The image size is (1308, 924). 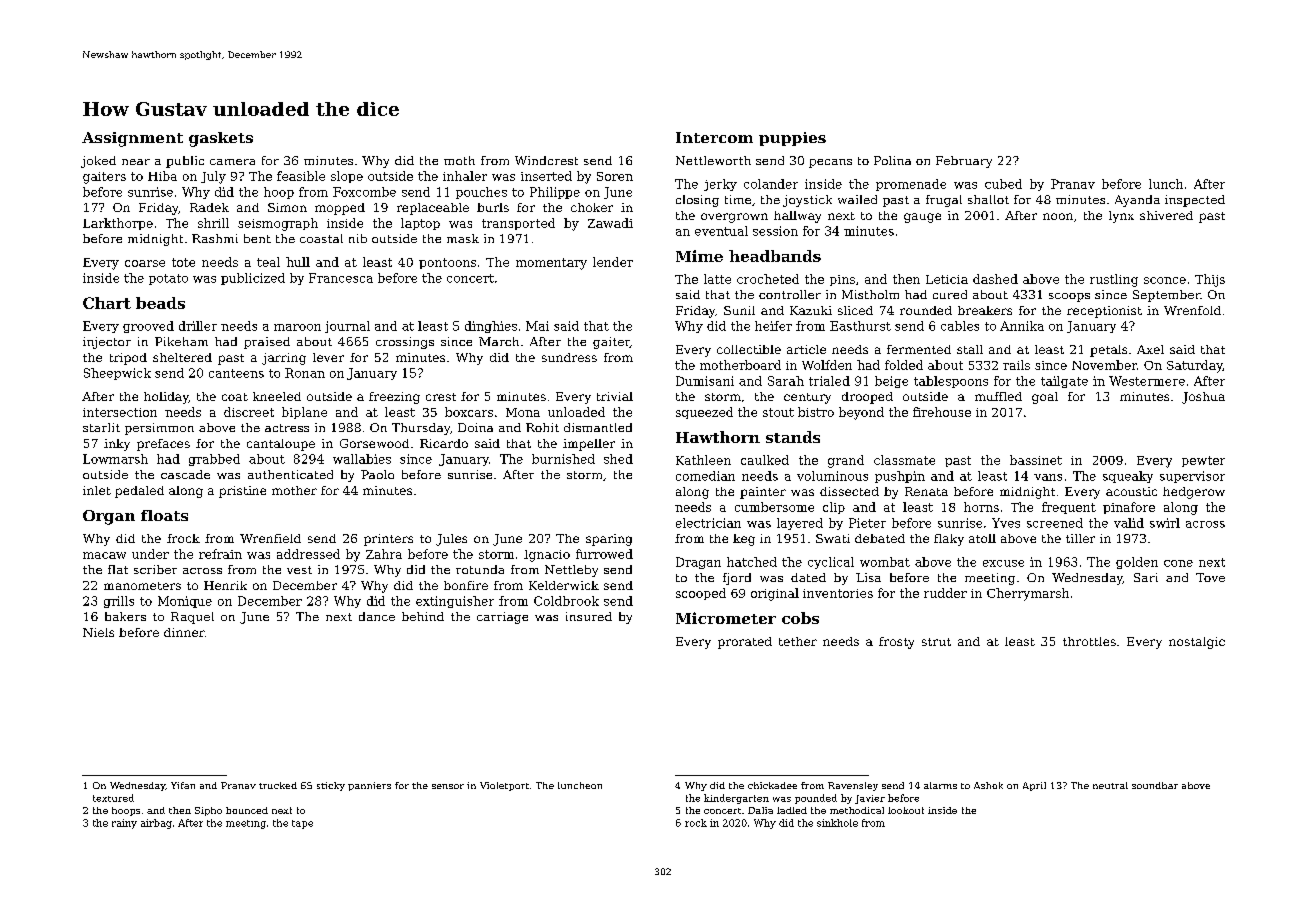 I want to click on lookout, so click(x=906, y=810).
